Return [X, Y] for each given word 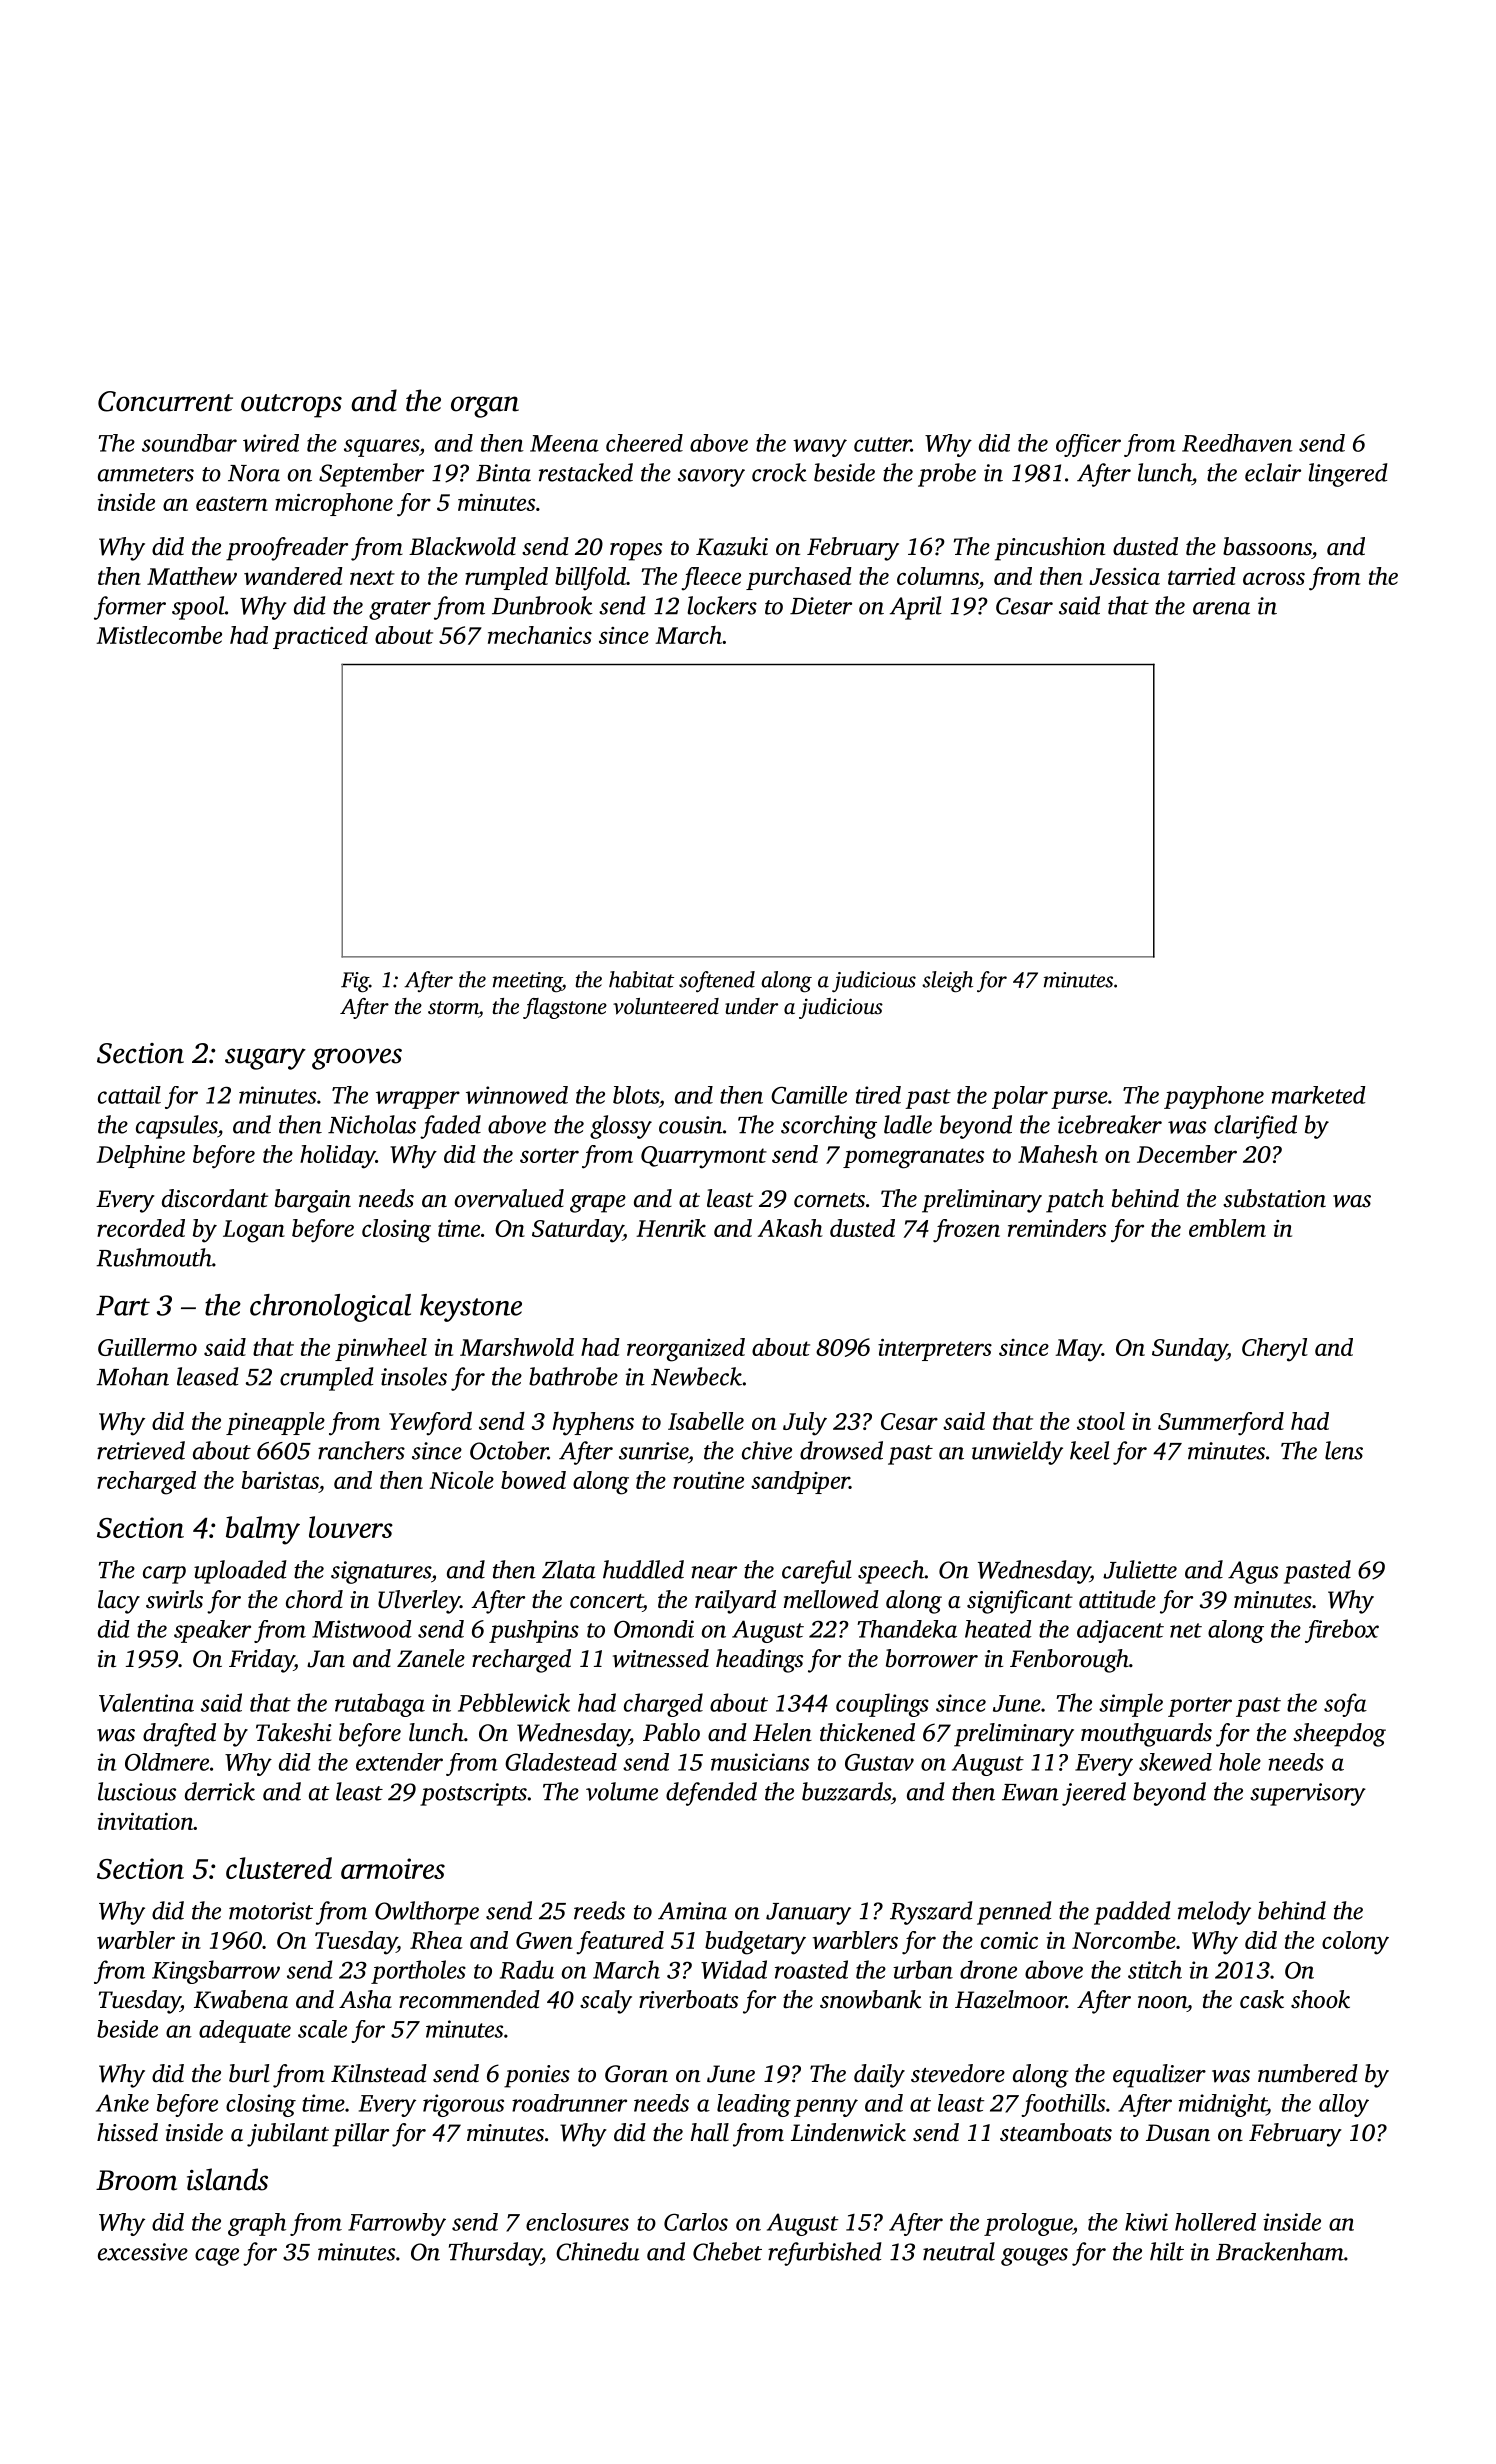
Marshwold [517, 1347]
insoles [414, 1376]
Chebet [727, 2251]
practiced [320, 637]
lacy [119, 1602]
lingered [1348, 475]
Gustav [879, 1762]
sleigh [947, 982]
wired [271, 443]
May [1078, 1350]
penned [1014, 1913]
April [916, 608]
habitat [641, 979]
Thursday [495, 2254]
